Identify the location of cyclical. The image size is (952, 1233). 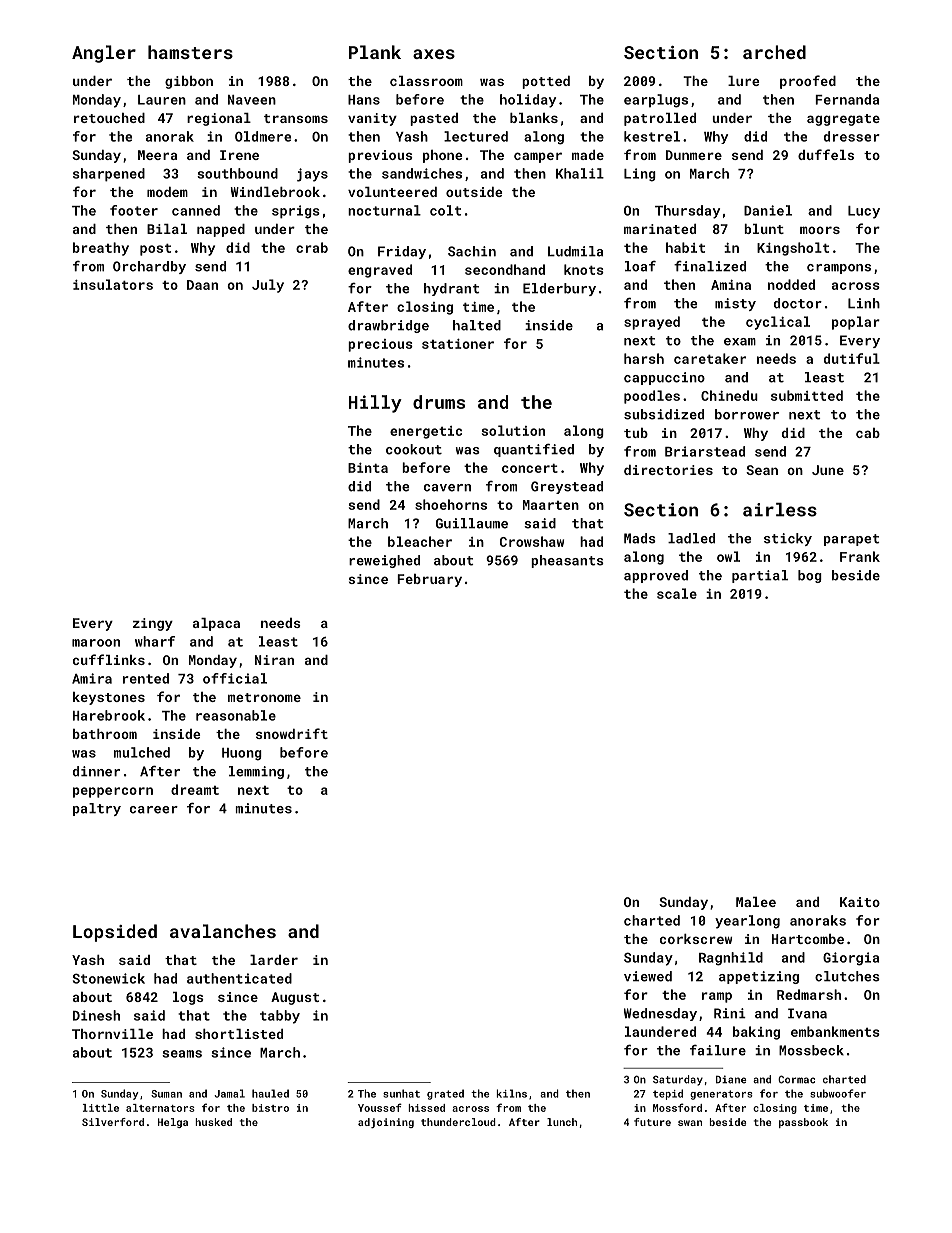
(778, 323).
